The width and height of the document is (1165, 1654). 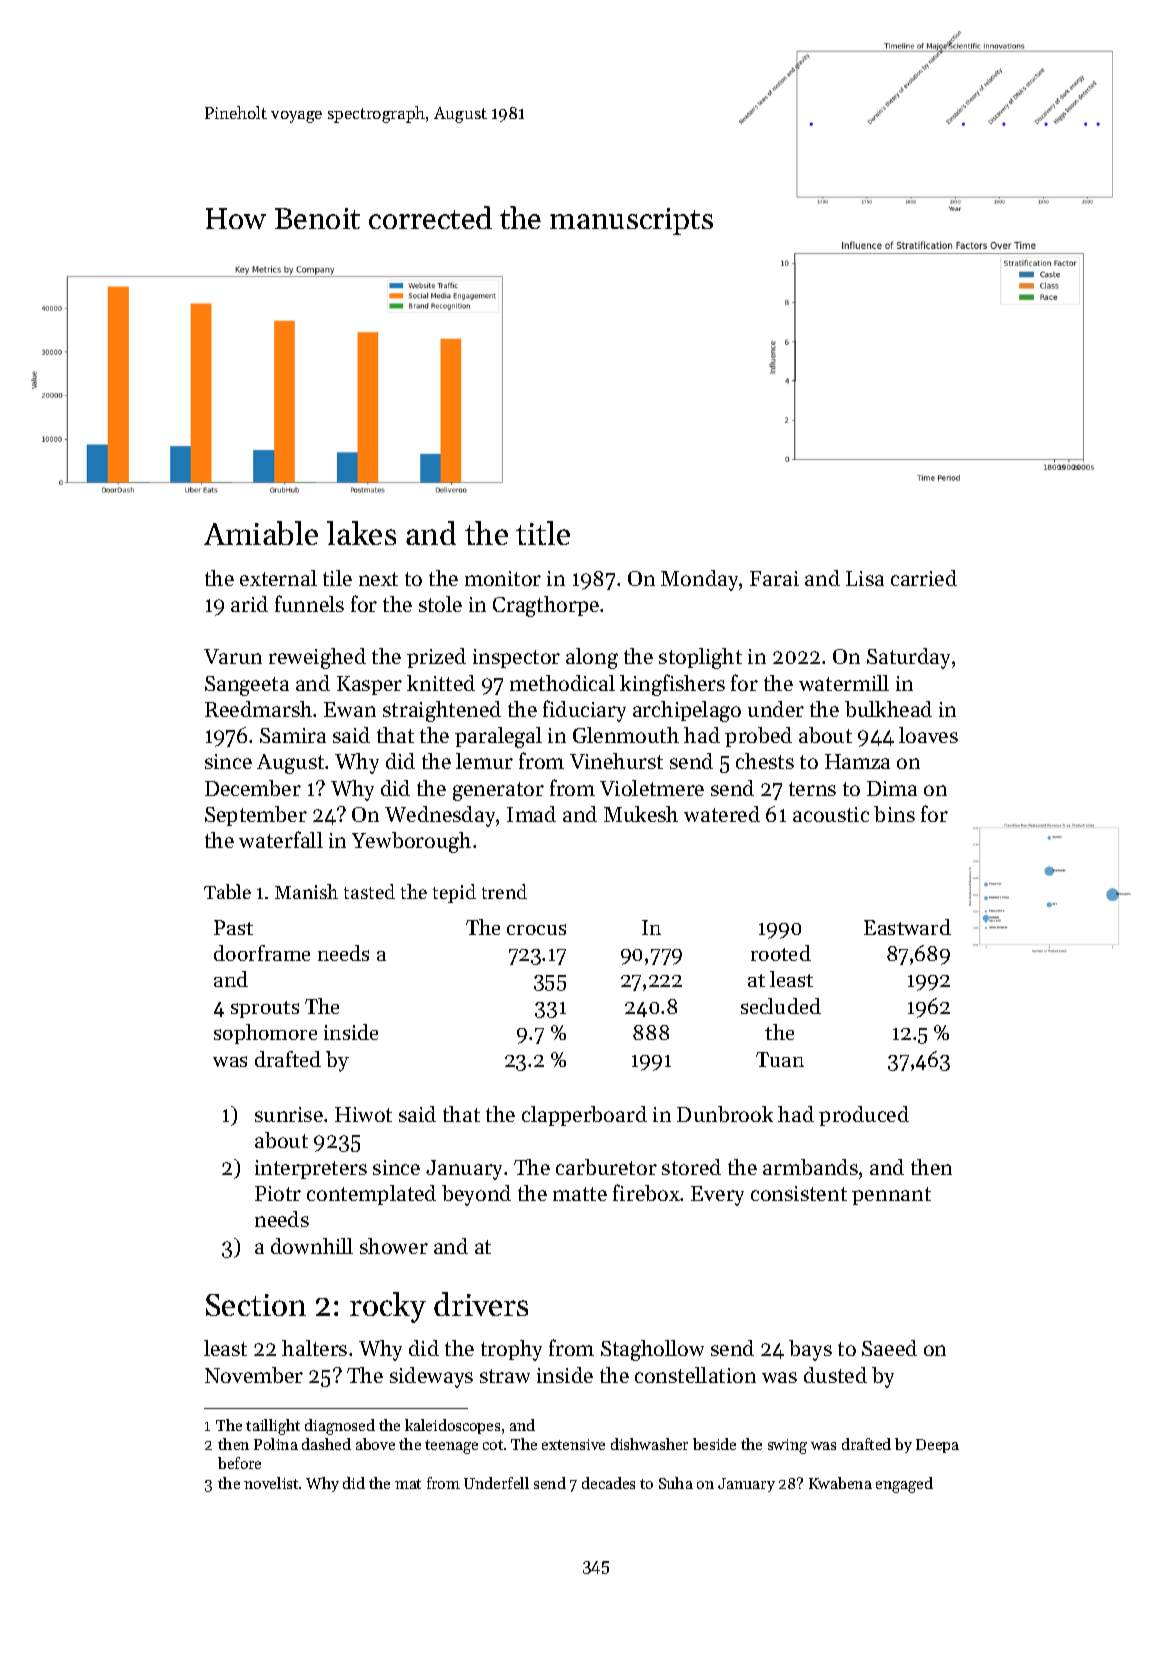 What do you see at coordinates (363, 1114) in the document?
I see `Hiwot` at bounding box center [363, 1114].
